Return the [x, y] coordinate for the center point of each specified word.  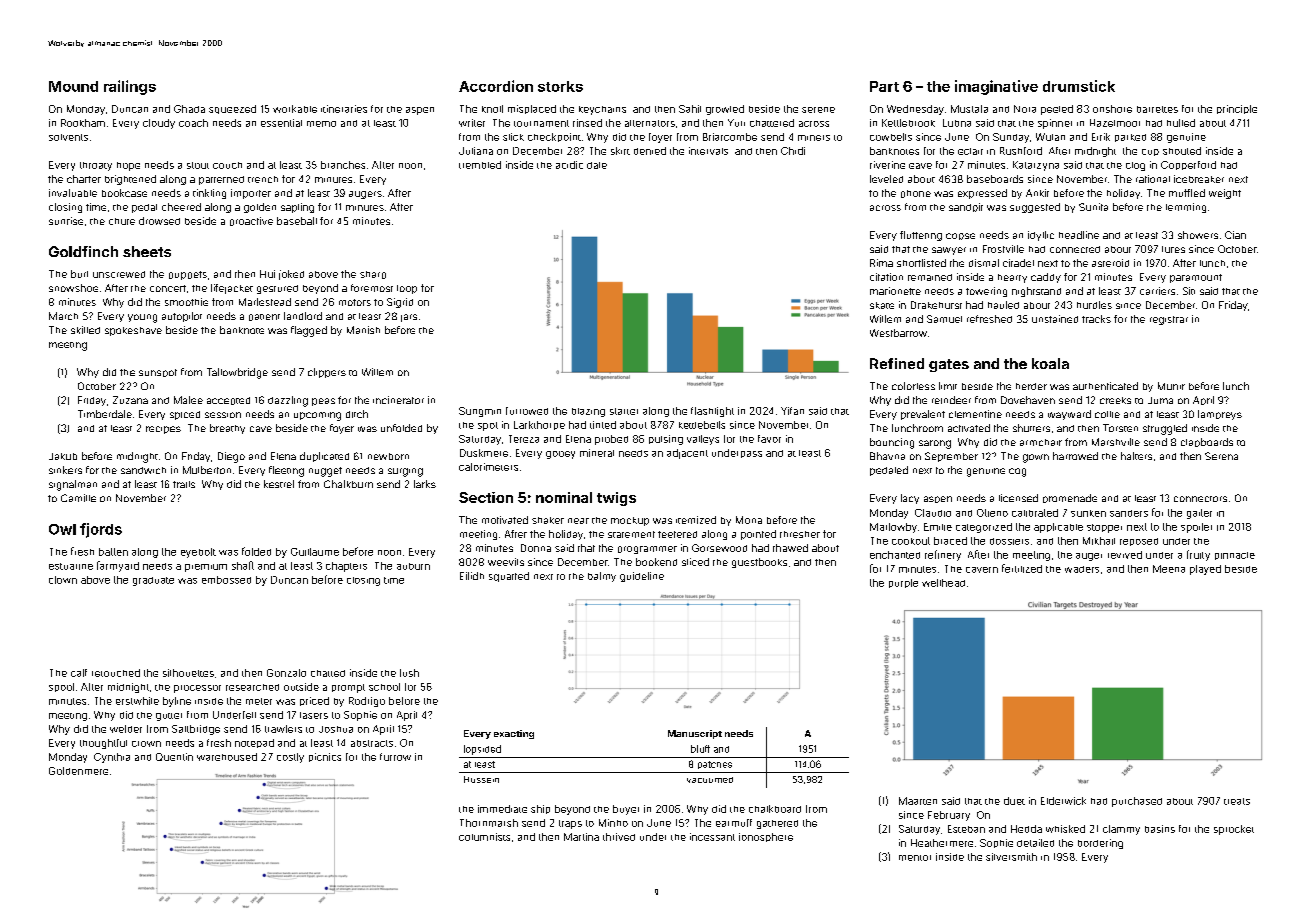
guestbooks [759, 563]
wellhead [943, 583]
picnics [325, 757]
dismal [984, 263]
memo [321, 124]
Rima [881, 263]
